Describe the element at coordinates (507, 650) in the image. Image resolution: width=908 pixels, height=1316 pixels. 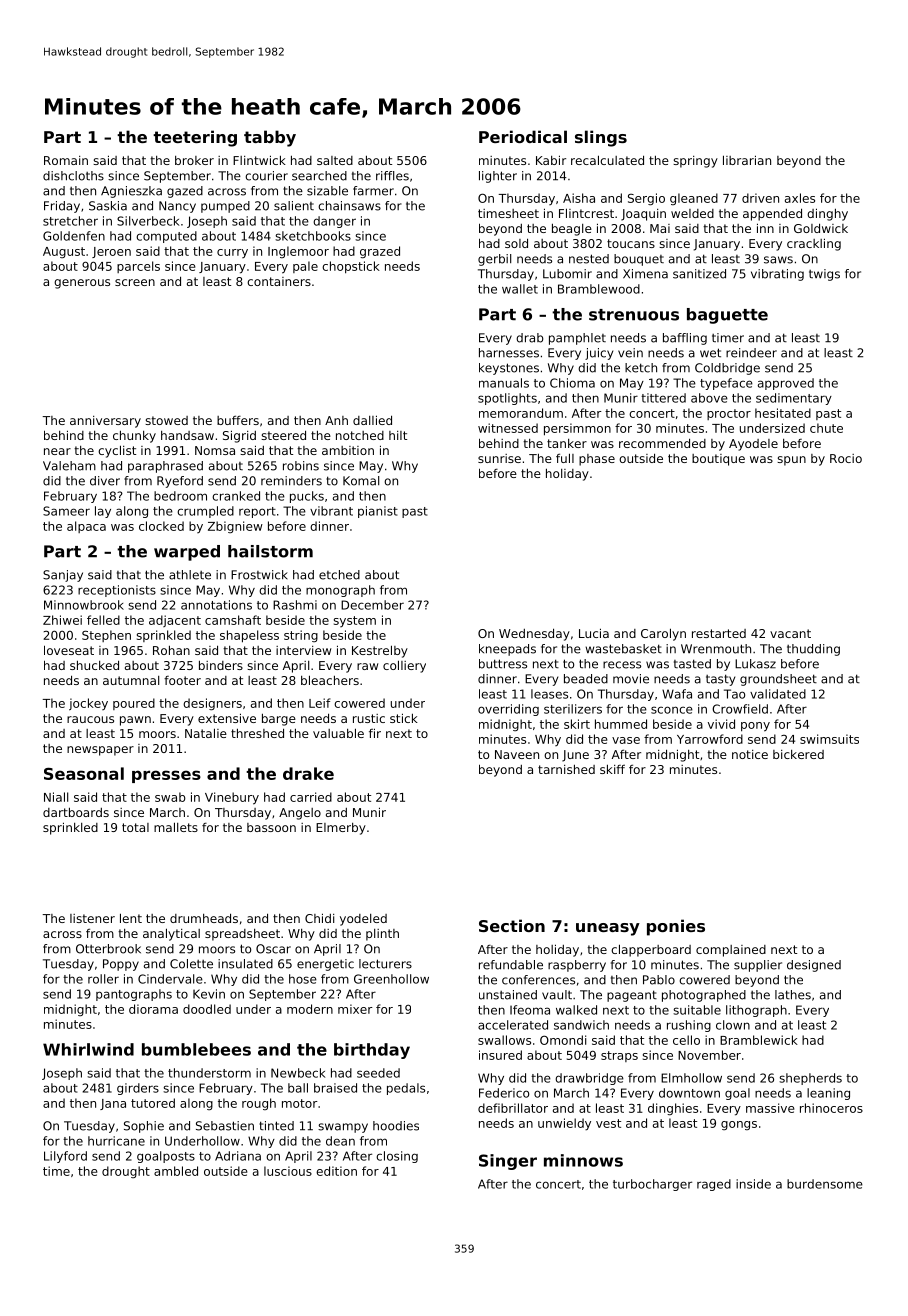
I see `kneepads` at that location.
